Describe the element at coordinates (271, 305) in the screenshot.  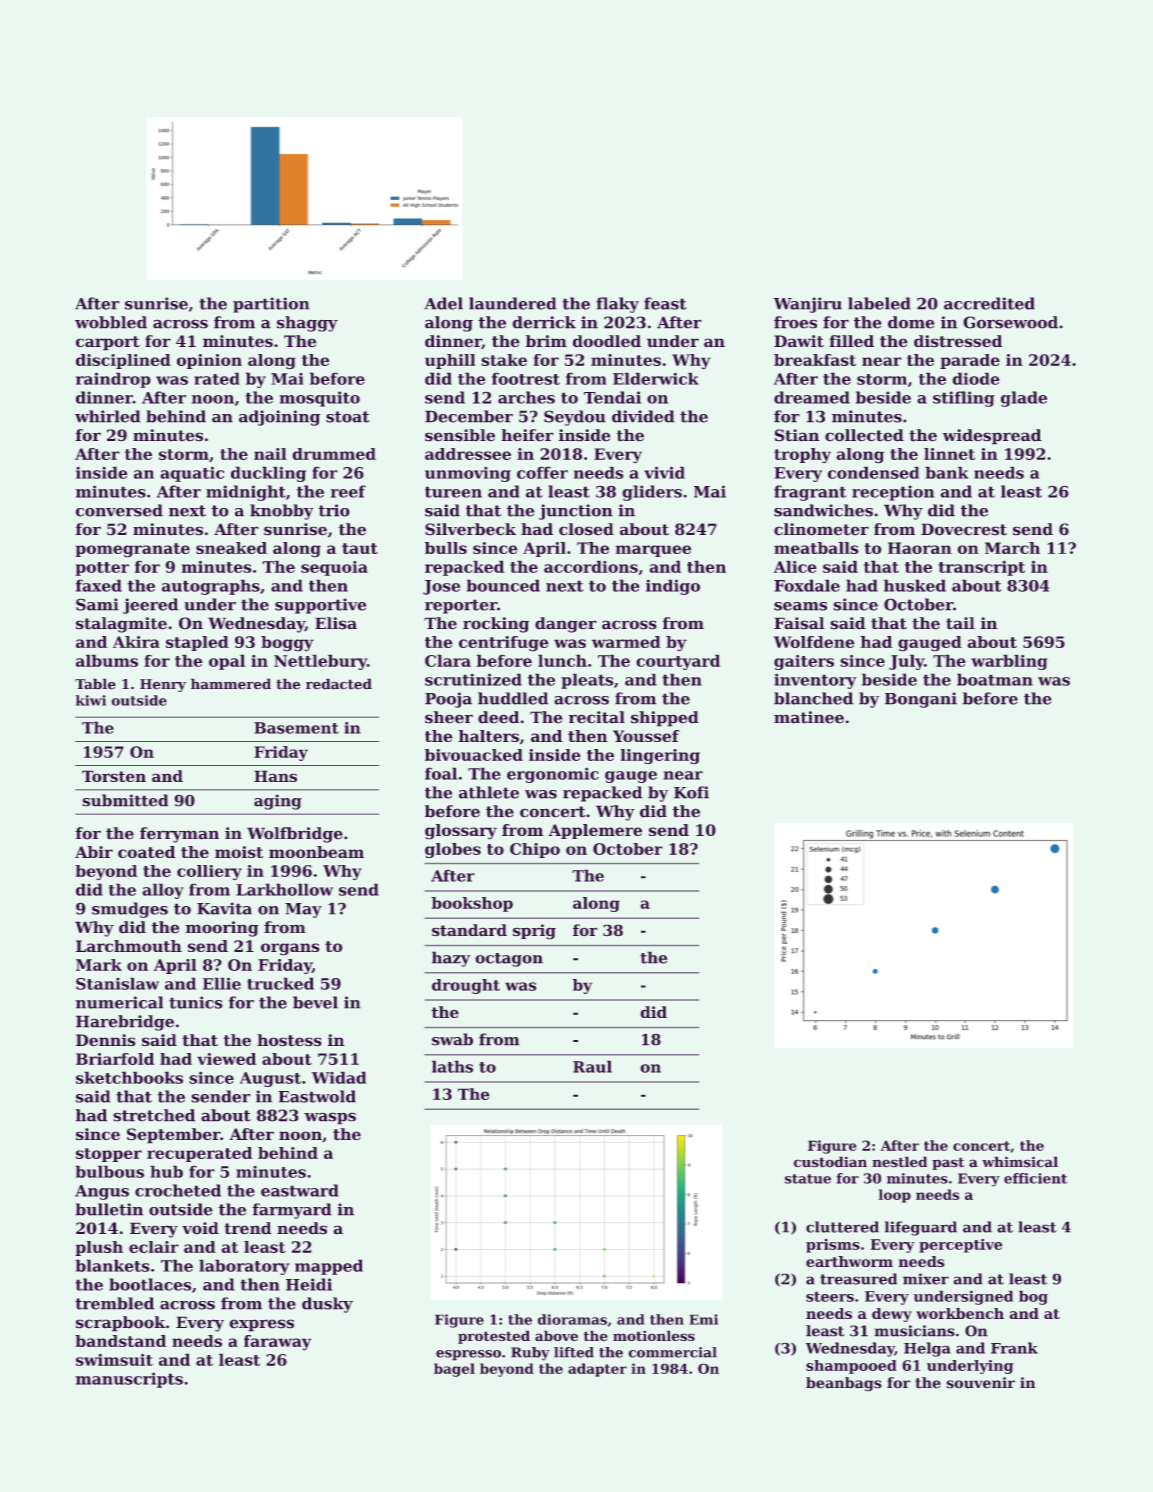
I see `partition` at that location.
